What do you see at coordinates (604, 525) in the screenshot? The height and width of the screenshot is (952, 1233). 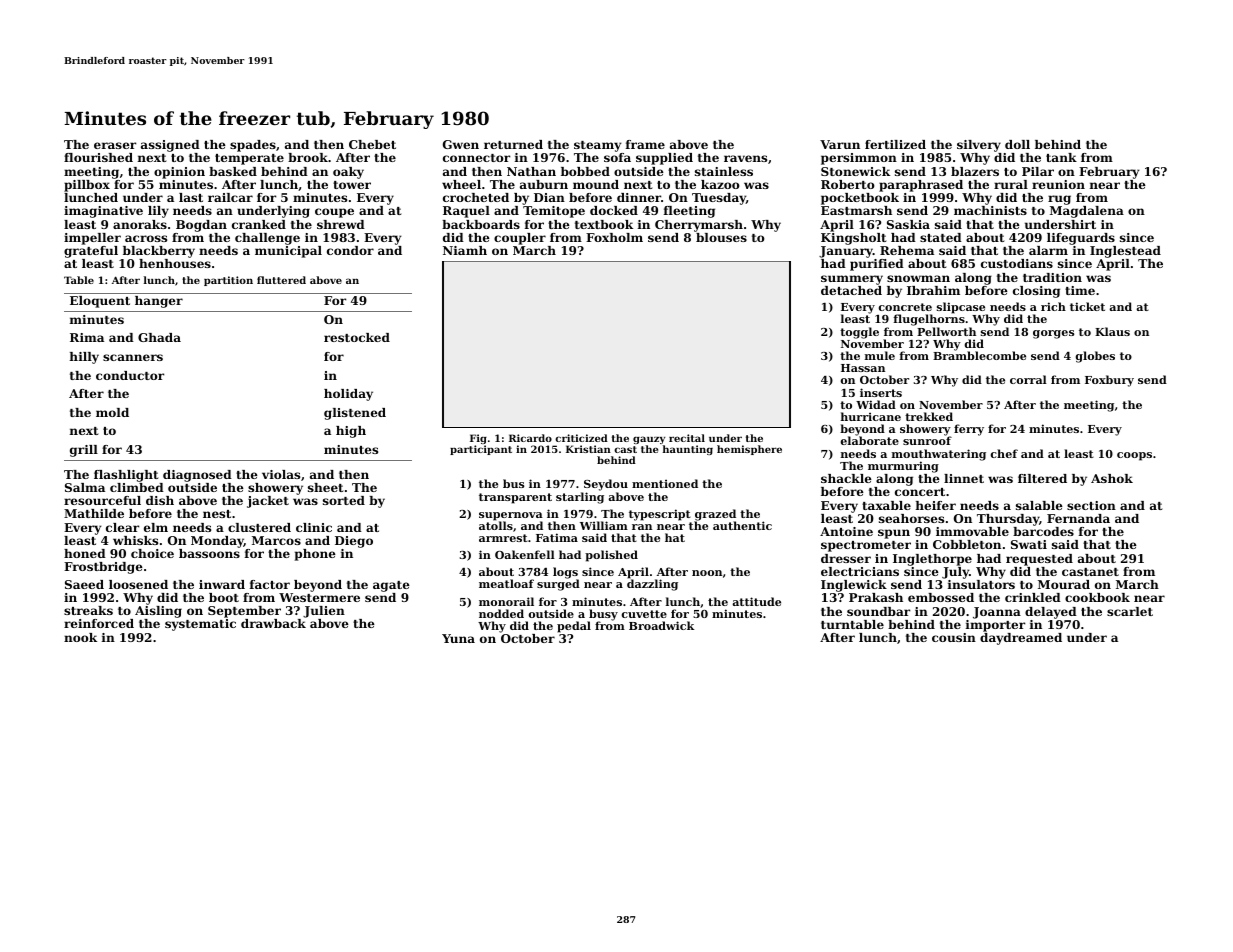 I see `William` at bounding box center [604, 525].
